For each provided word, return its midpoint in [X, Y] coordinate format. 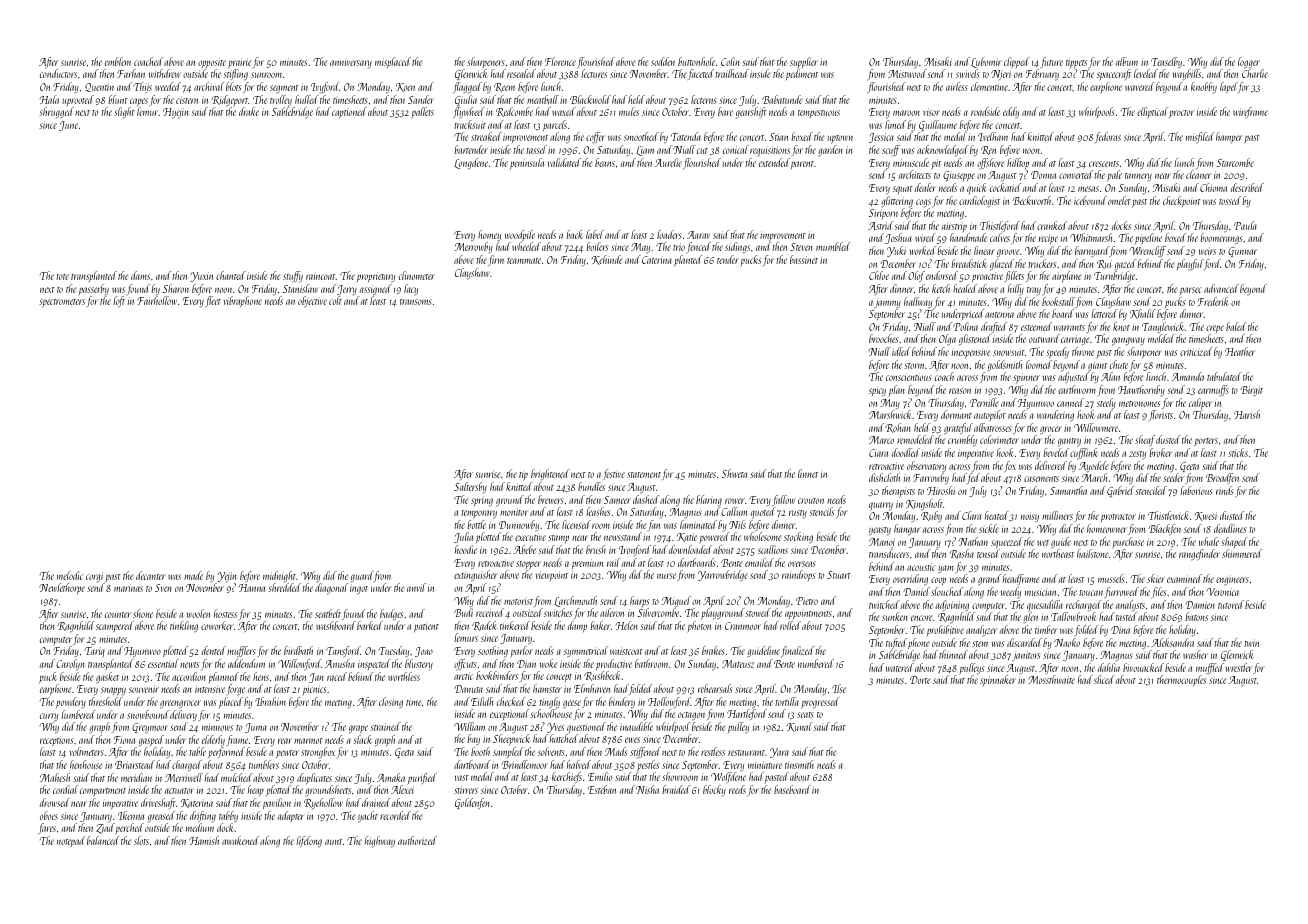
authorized [417, 840]
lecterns [704, 99]
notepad [71, 841]
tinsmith [799, 764]
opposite [212, 63]
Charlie [1255, 73]
